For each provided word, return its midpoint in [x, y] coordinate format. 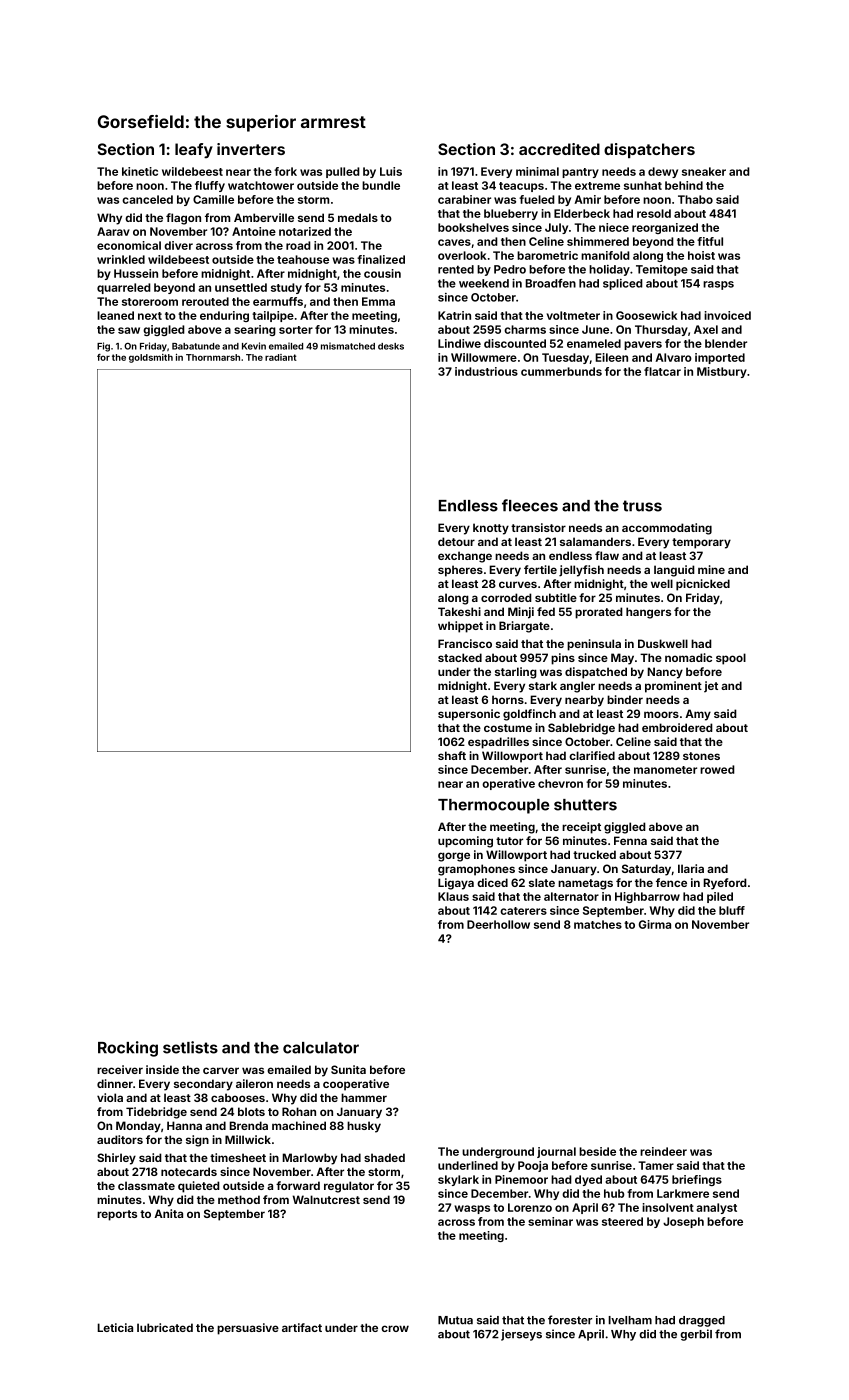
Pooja [533, 1166]
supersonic [469, 715]
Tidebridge [156, 1113]
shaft [452, 755]
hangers [648, 613]
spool [731, 659]
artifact [302, 1327]
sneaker [704, 171]
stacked [460, 657]
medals [358, 217]
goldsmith [151, 358]
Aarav [113, 231]
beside [597, 1151]
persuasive [248, 1329]
